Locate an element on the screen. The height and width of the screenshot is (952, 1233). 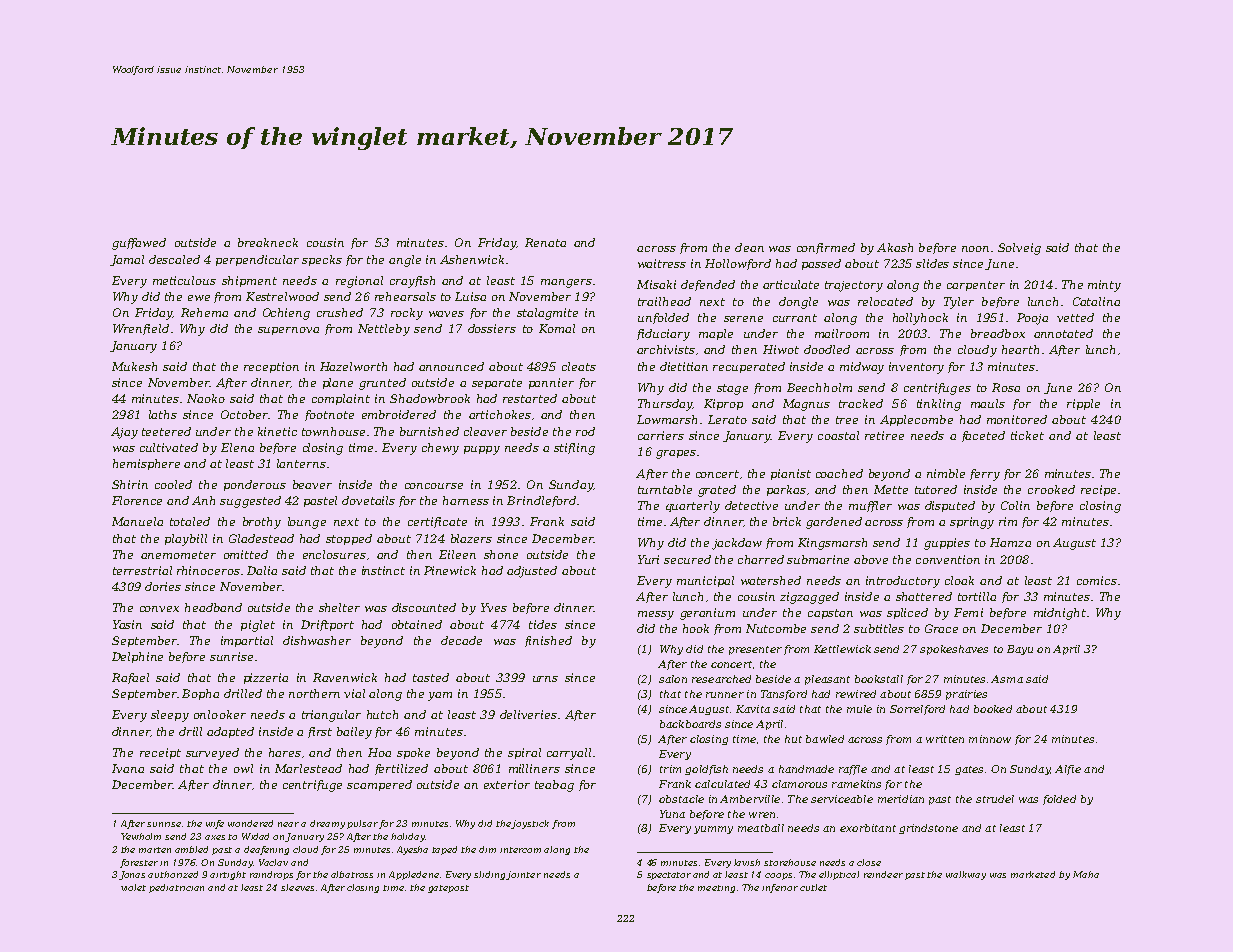
pianist is located at coordinates (791, 474).
